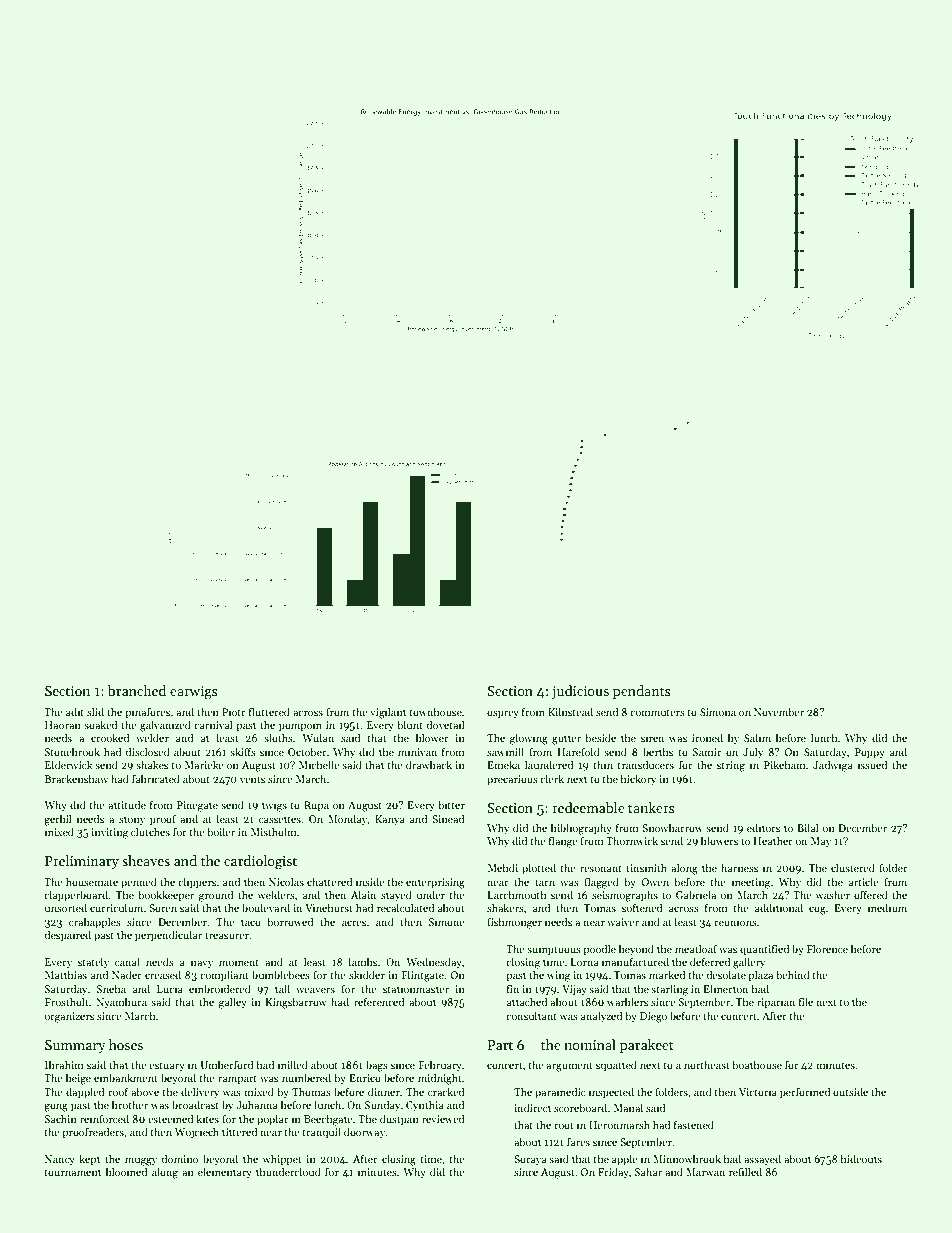 This screenshot has height=1233, width=952. I want to click on galley, so click(233, 1003).
